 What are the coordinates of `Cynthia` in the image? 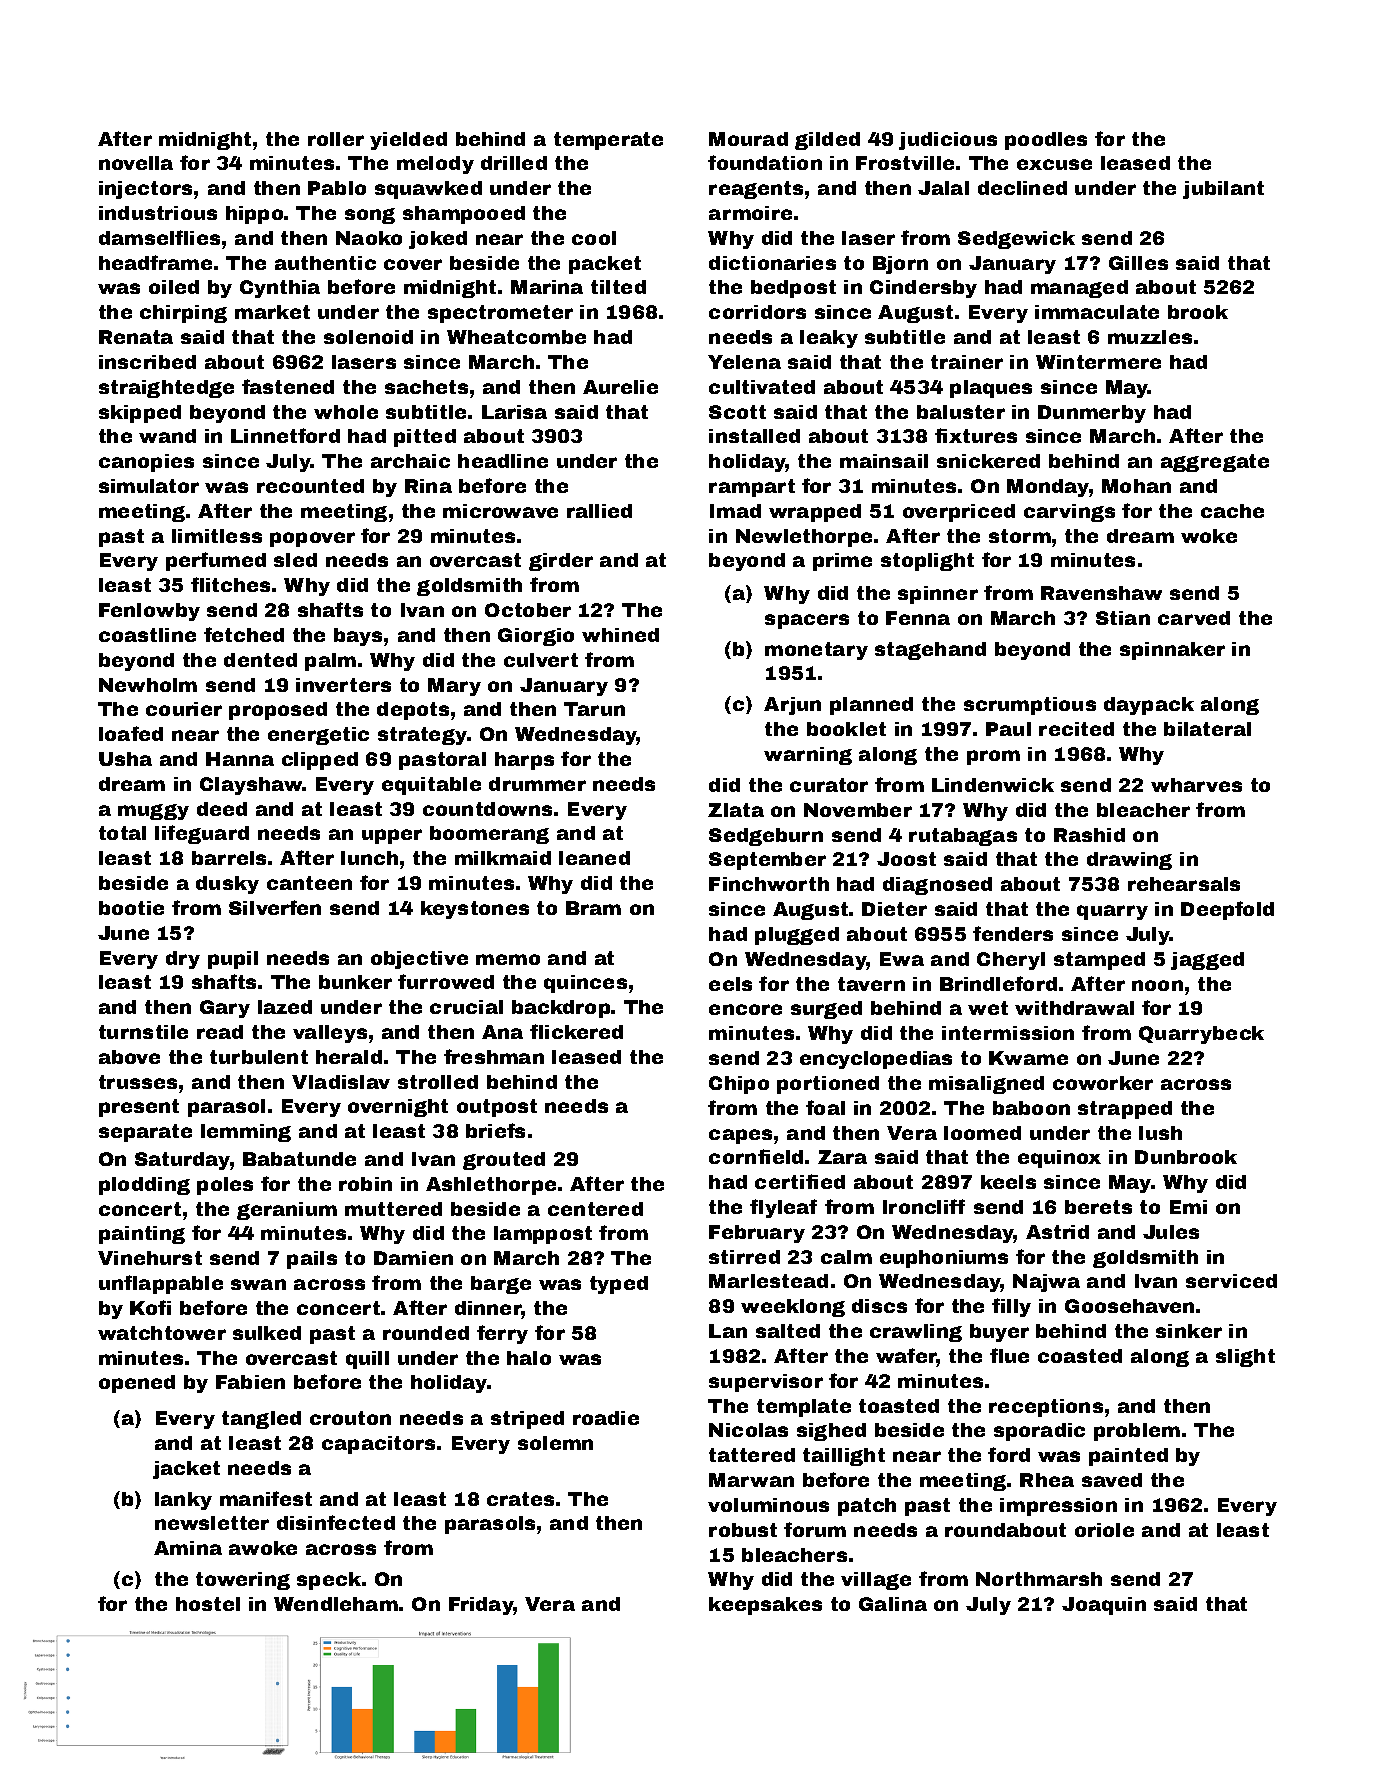 It's located at (280, 289).
